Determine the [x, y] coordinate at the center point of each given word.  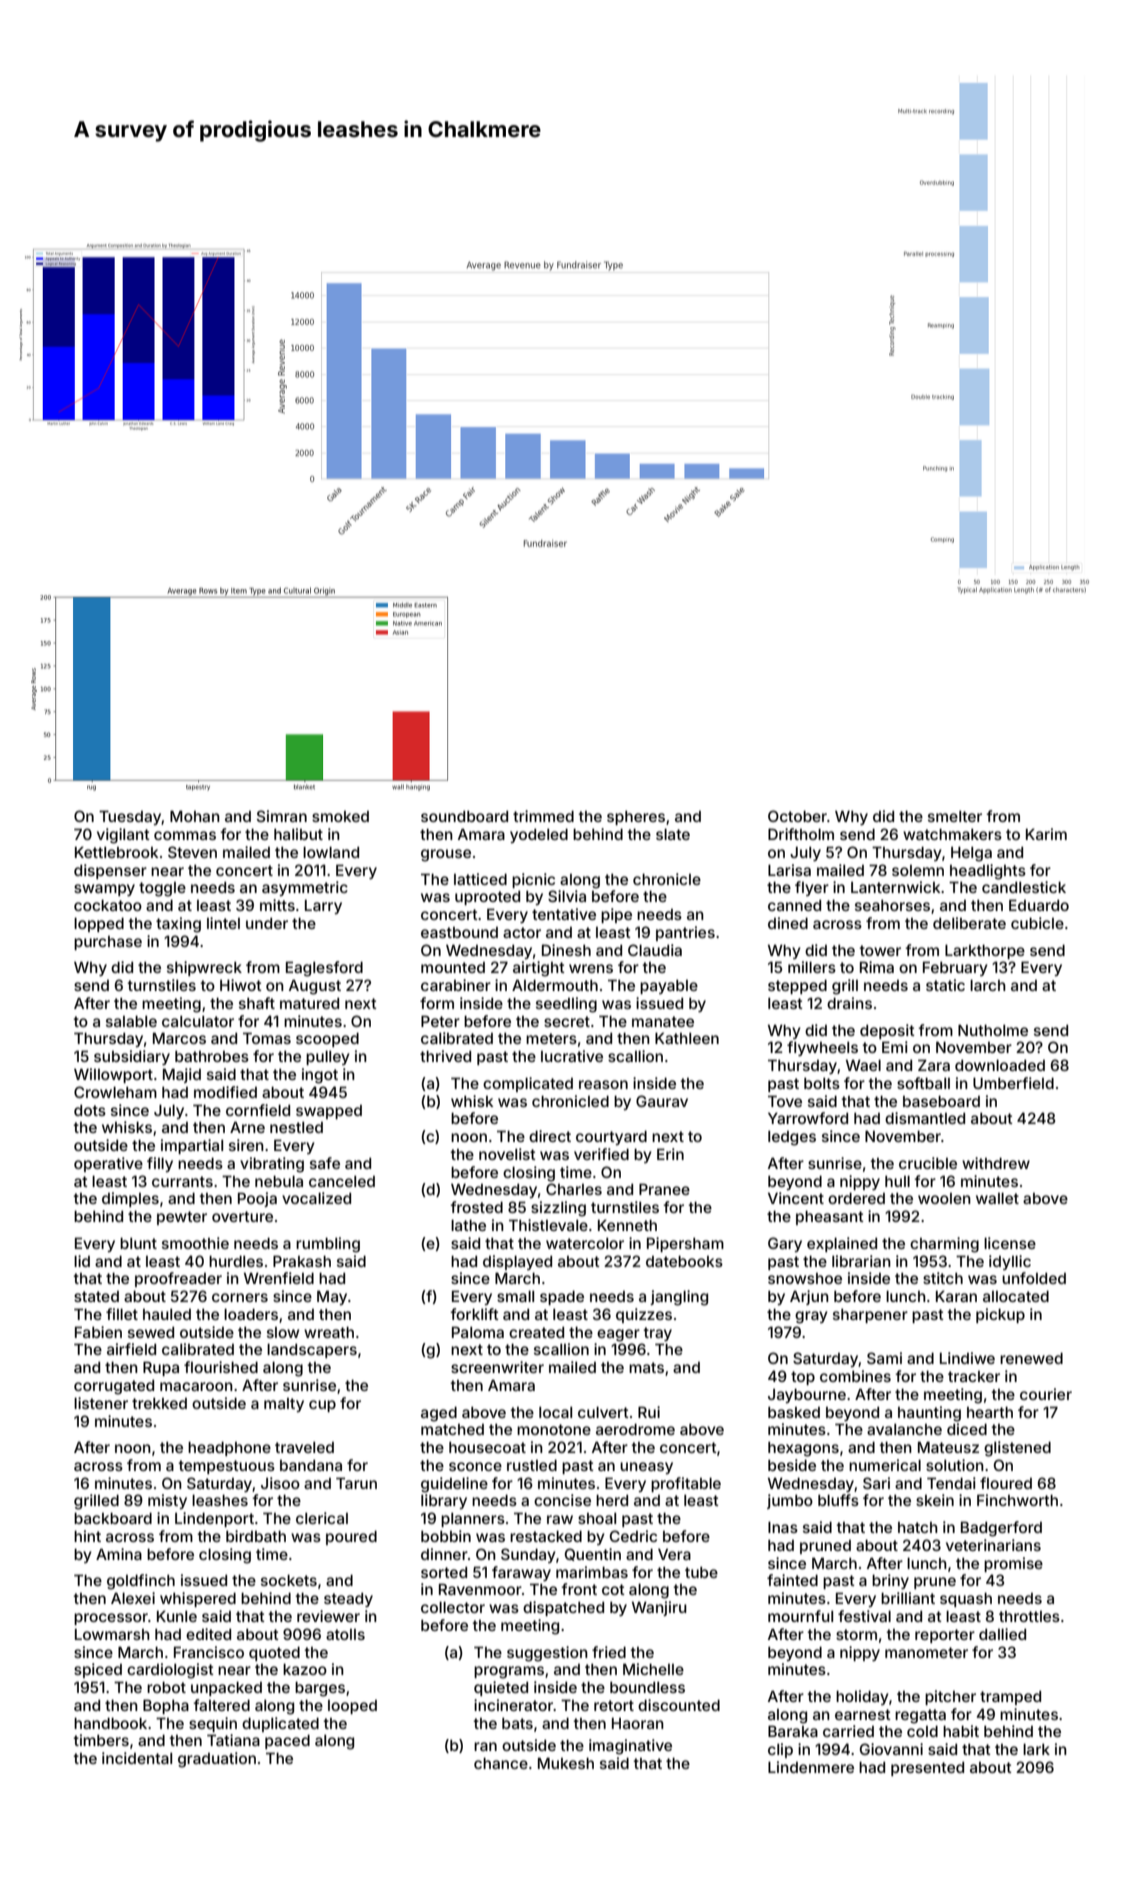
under [267, 923]
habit [961, 1731]
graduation [217, 1760]
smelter [955, 816]
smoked [340, 816]
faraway [521, 1573]
